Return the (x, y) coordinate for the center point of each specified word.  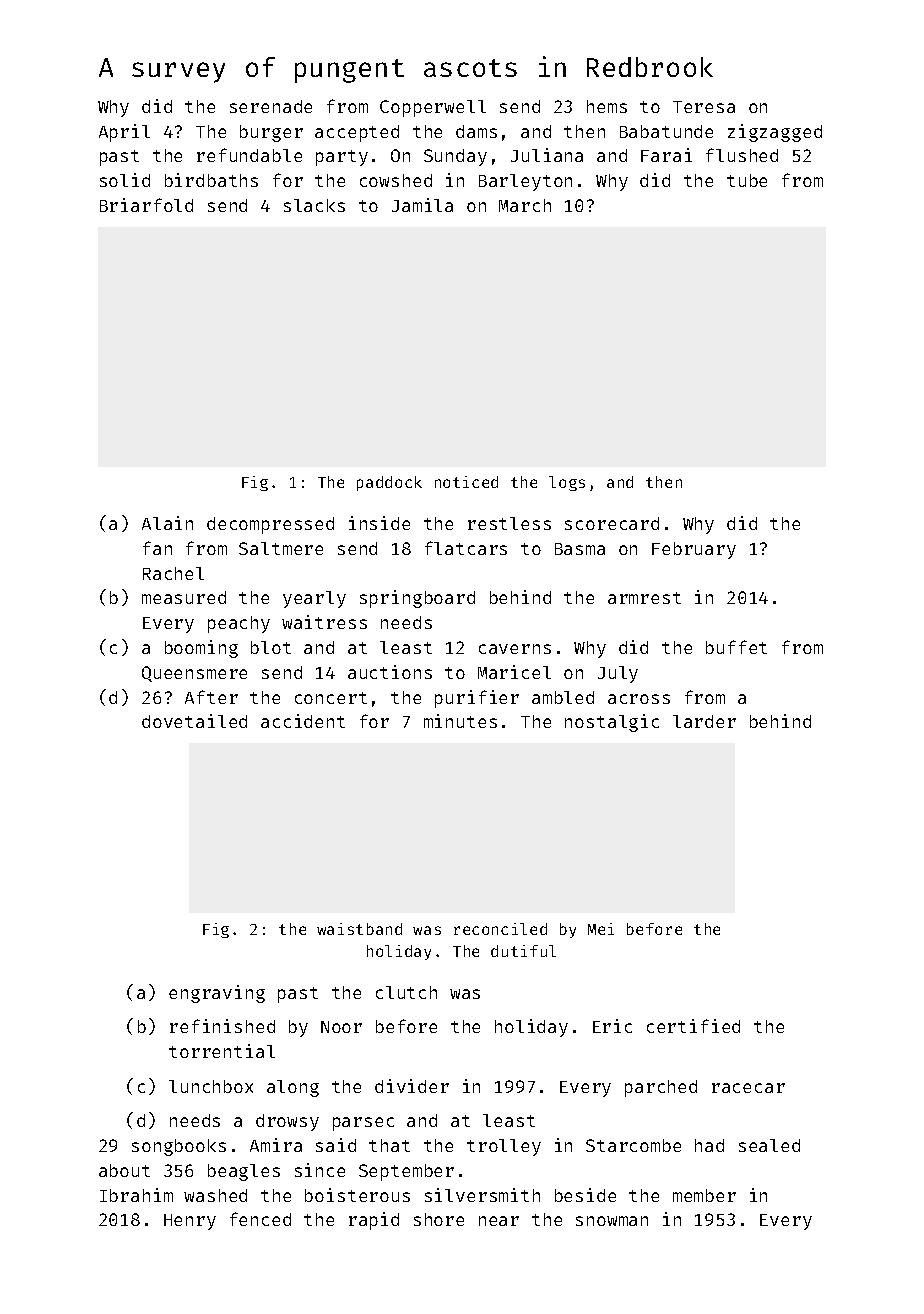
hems (607, 106)
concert (331, 698)
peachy (239, 624)
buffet (736, 647)
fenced (260, 1219)
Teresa (704, 107)
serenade (271, 106)
